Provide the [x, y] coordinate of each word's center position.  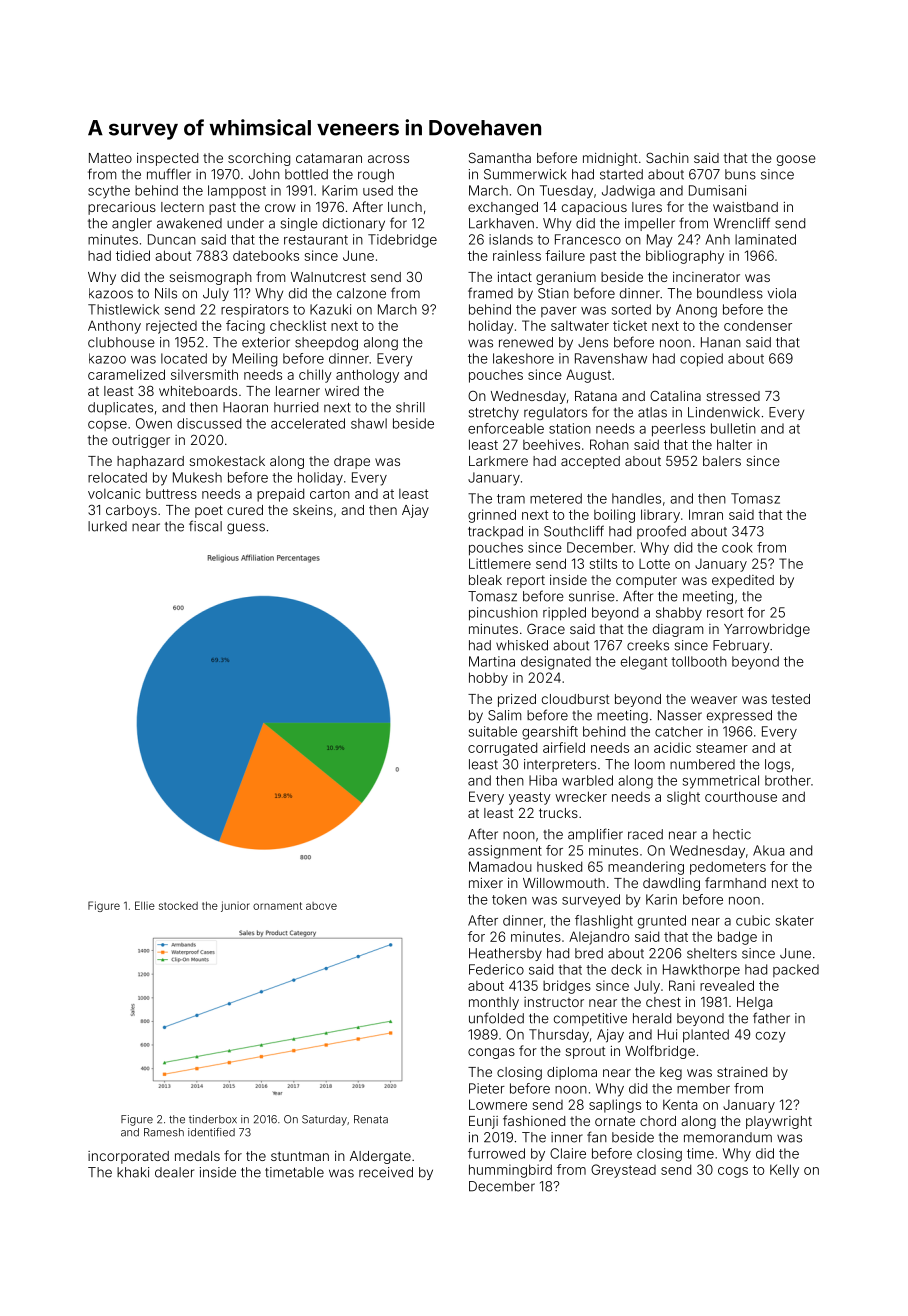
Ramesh [164, 1132]
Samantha [500, 157]
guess [246, 528]
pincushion [503, 614]
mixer [486, 883]
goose [796, 160]
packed [796, 970]
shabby [679, 614]
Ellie [145, 905]
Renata [371, 1119]
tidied [133, 255]
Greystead [623, 1171]
